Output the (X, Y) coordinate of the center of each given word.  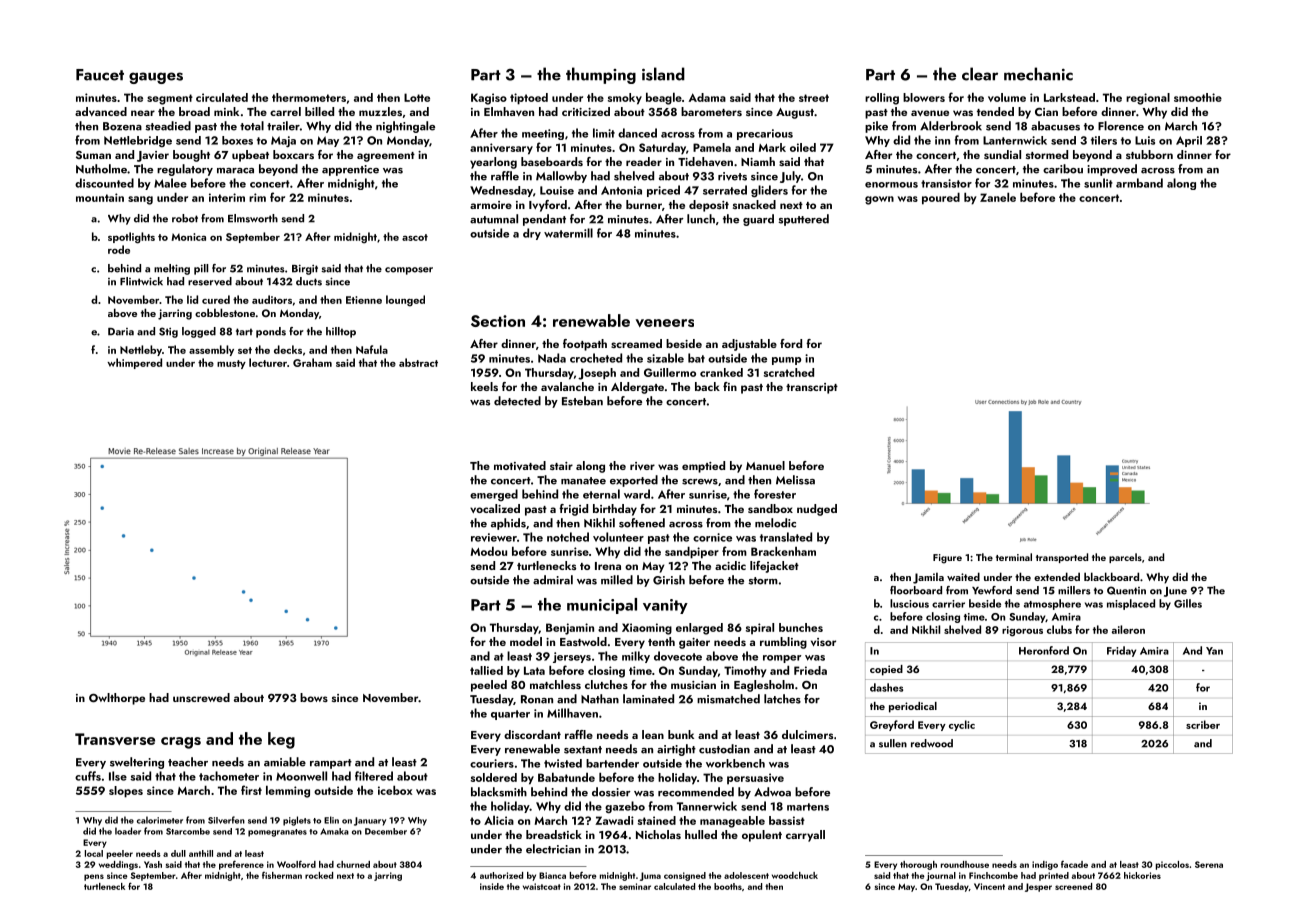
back (707, 386)
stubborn (1149, 154)
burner (644, 204)
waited (963, 576)
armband (1139, 183)
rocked (319, 875)
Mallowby (561, 177)
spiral (760, 629)
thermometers (309, 97)
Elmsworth (253, 218)
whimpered (134, 363)
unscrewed (201, 697)
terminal (1014, 557)
